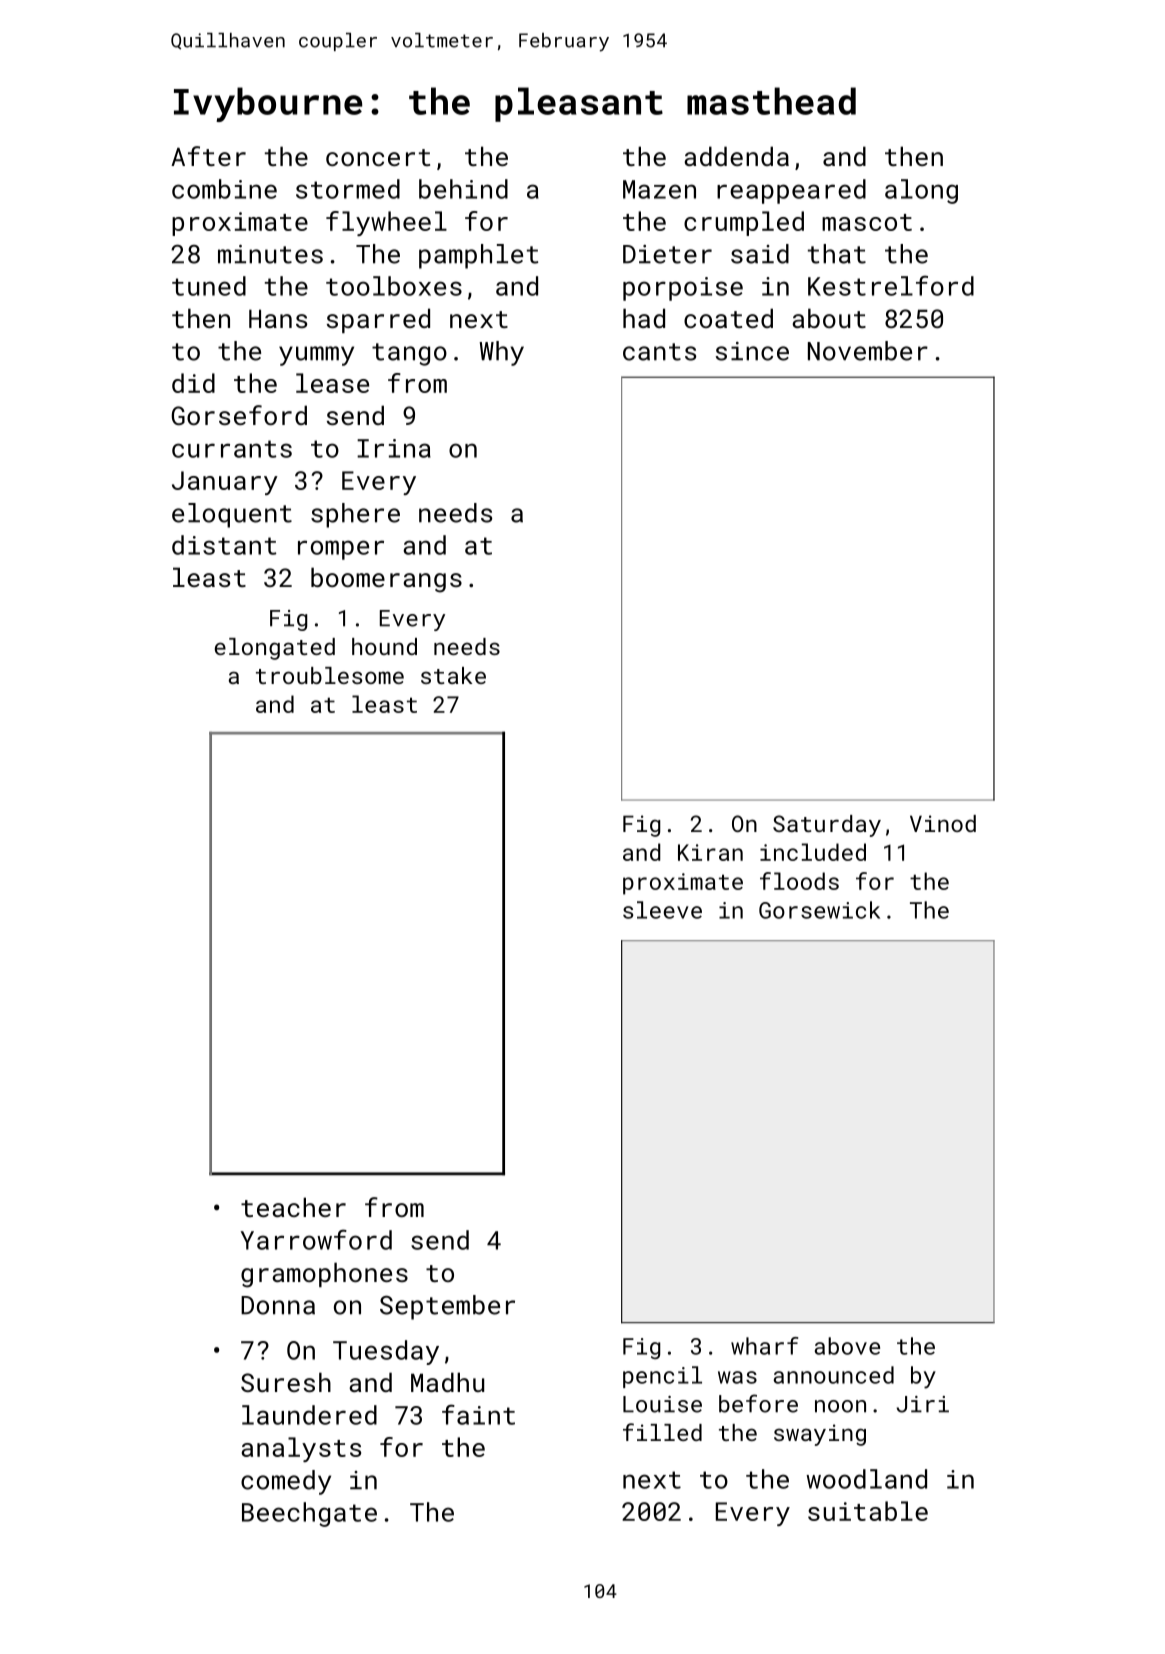 The height and width of the image is (1654, 1165). I want to click on above, so click(847, 1346).
